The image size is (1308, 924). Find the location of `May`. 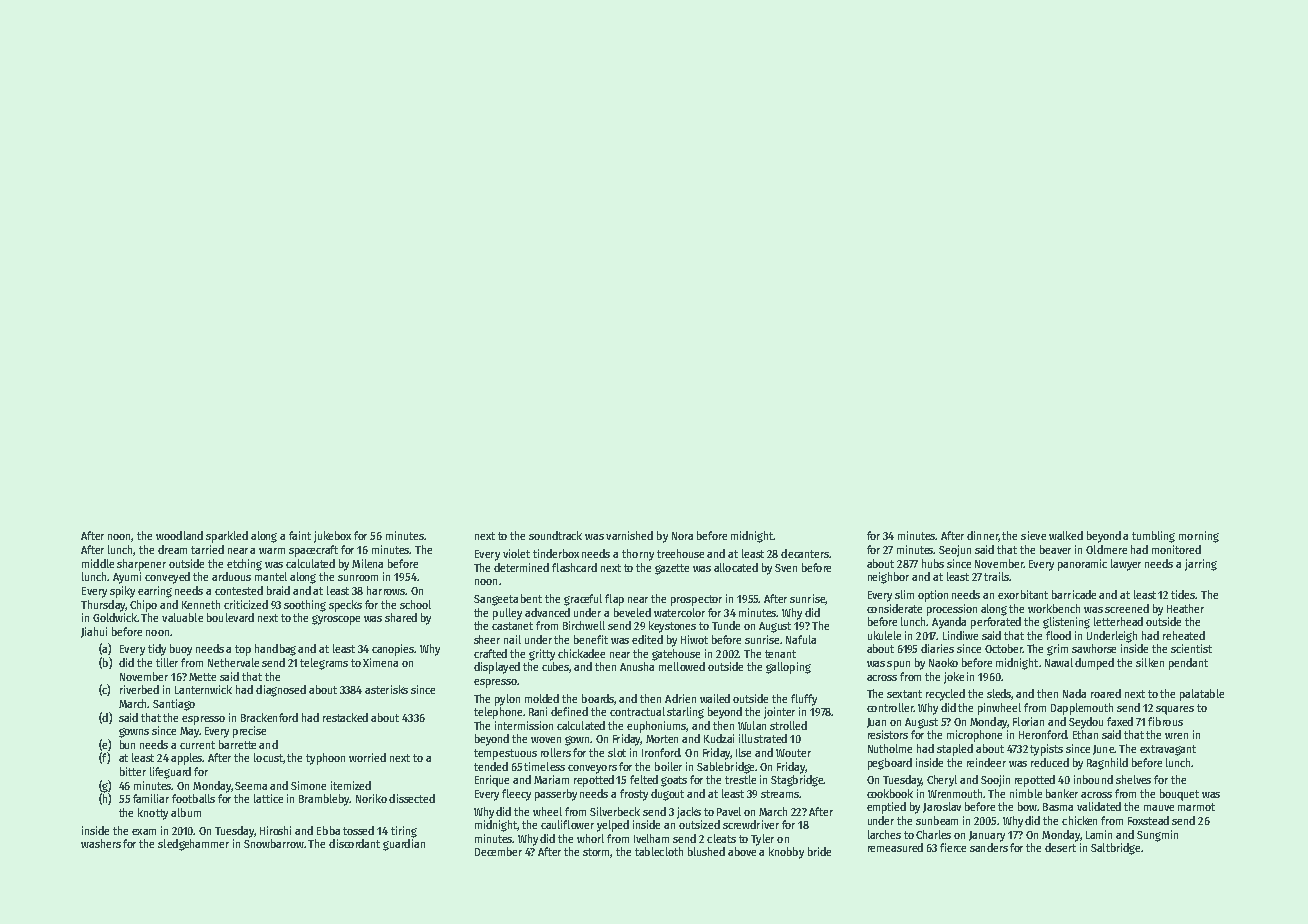

May is located at coordinates (189, 732).
